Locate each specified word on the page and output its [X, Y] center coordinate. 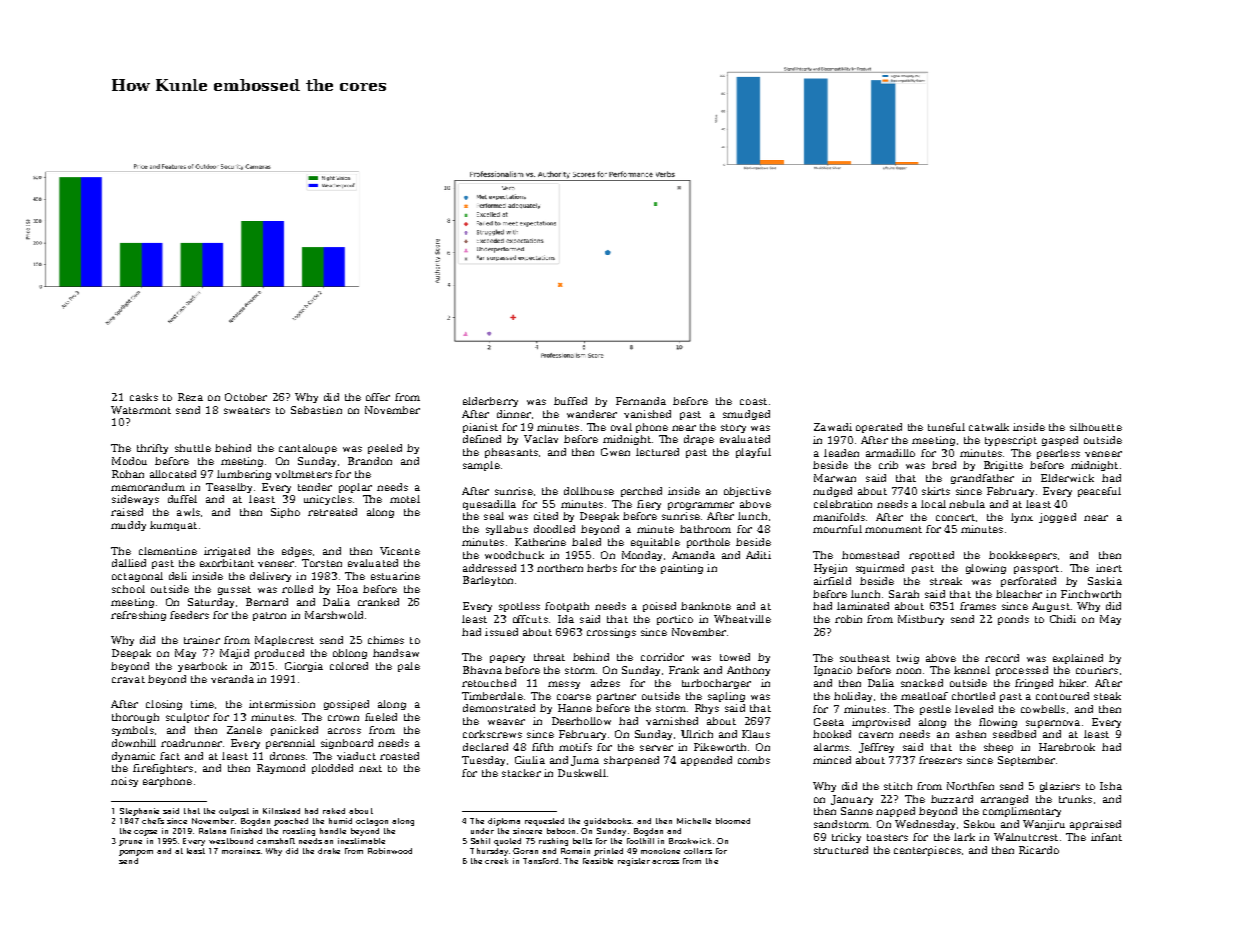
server [656, 748]
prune [130, 843]
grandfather [982, 479]
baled [586, 542]
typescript [1011, 441]
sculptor [187, 718]
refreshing [138, 616]
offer [378, 397]
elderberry [490, 402]
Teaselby [229, 488]
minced [832, 760]
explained [1078, 659]
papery [507, 659]
